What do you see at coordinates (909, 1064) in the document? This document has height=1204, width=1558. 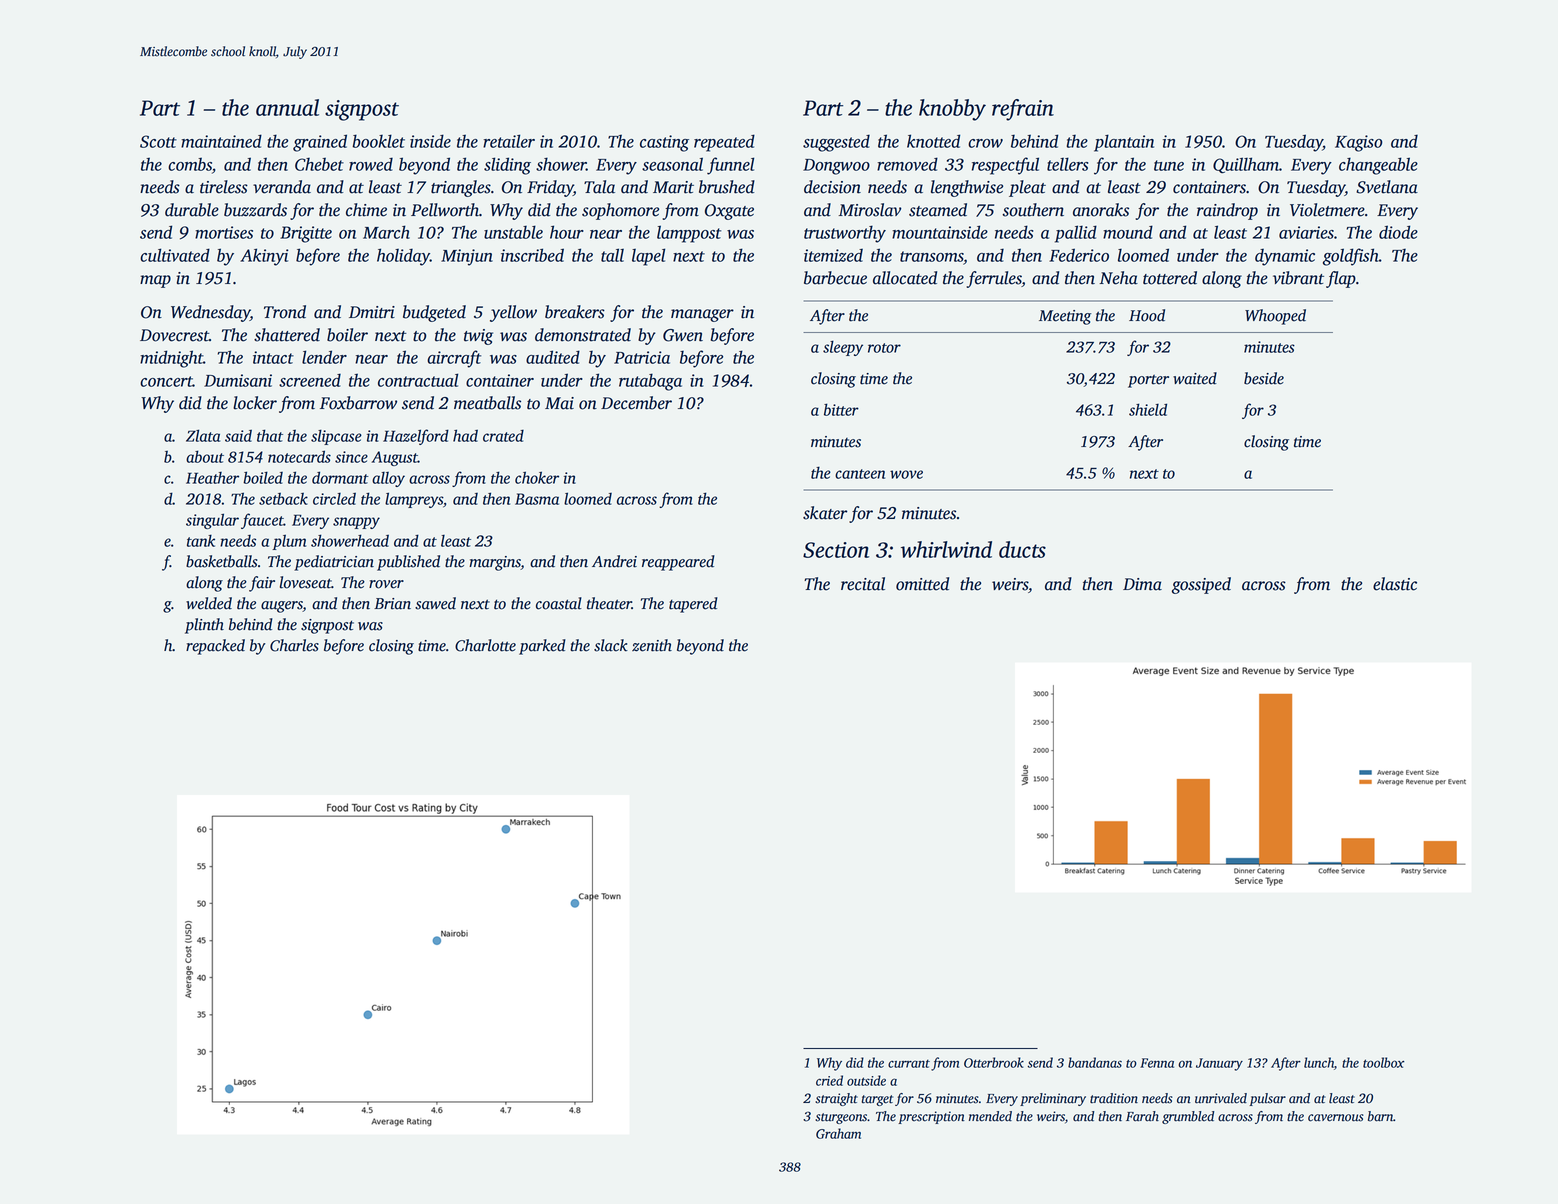 I see `currant` at bounding box center [909, 1064].
